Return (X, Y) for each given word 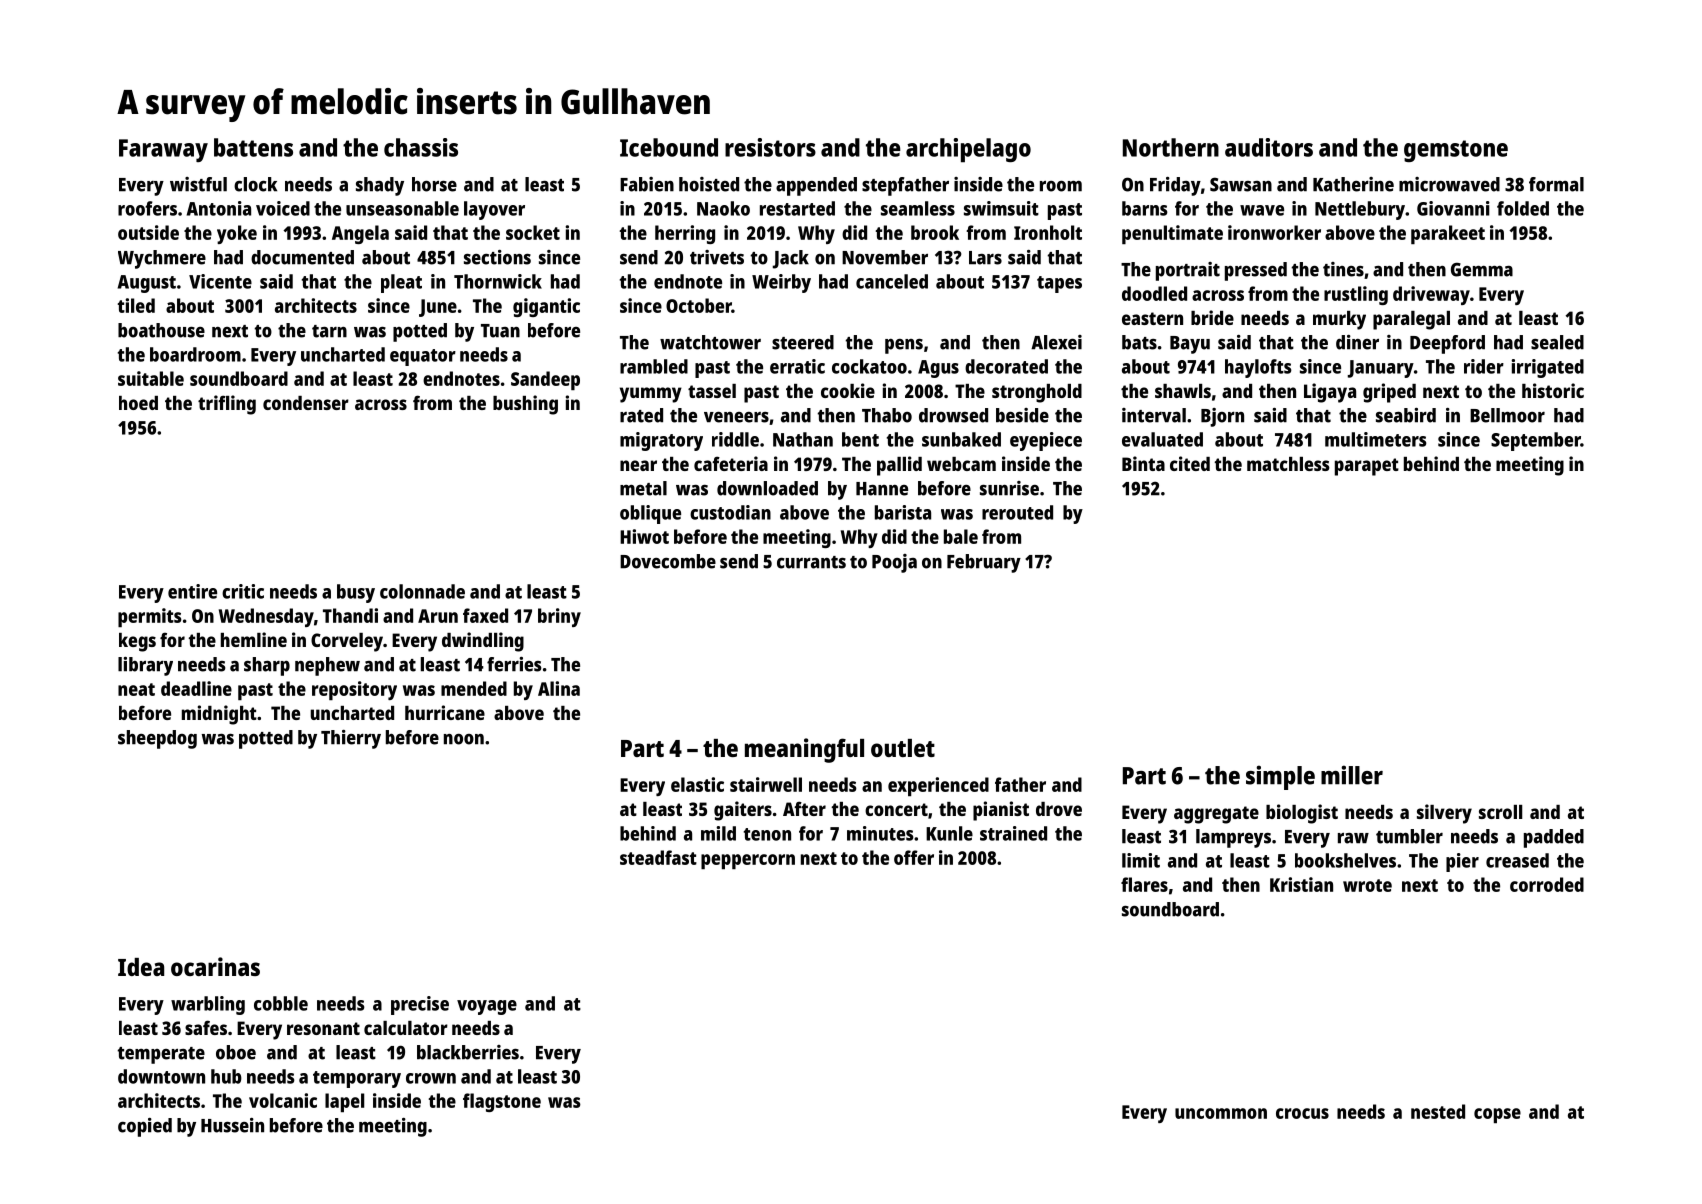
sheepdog (157, 739)
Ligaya (1330, 393)
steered (803, 342)
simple (1280, 777)
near (638, 465)
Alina (559, 688)
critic (243, 591)
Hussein (232, 1125)
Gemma (1482, 270)
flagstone (502, 1102)
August (147, 284)
